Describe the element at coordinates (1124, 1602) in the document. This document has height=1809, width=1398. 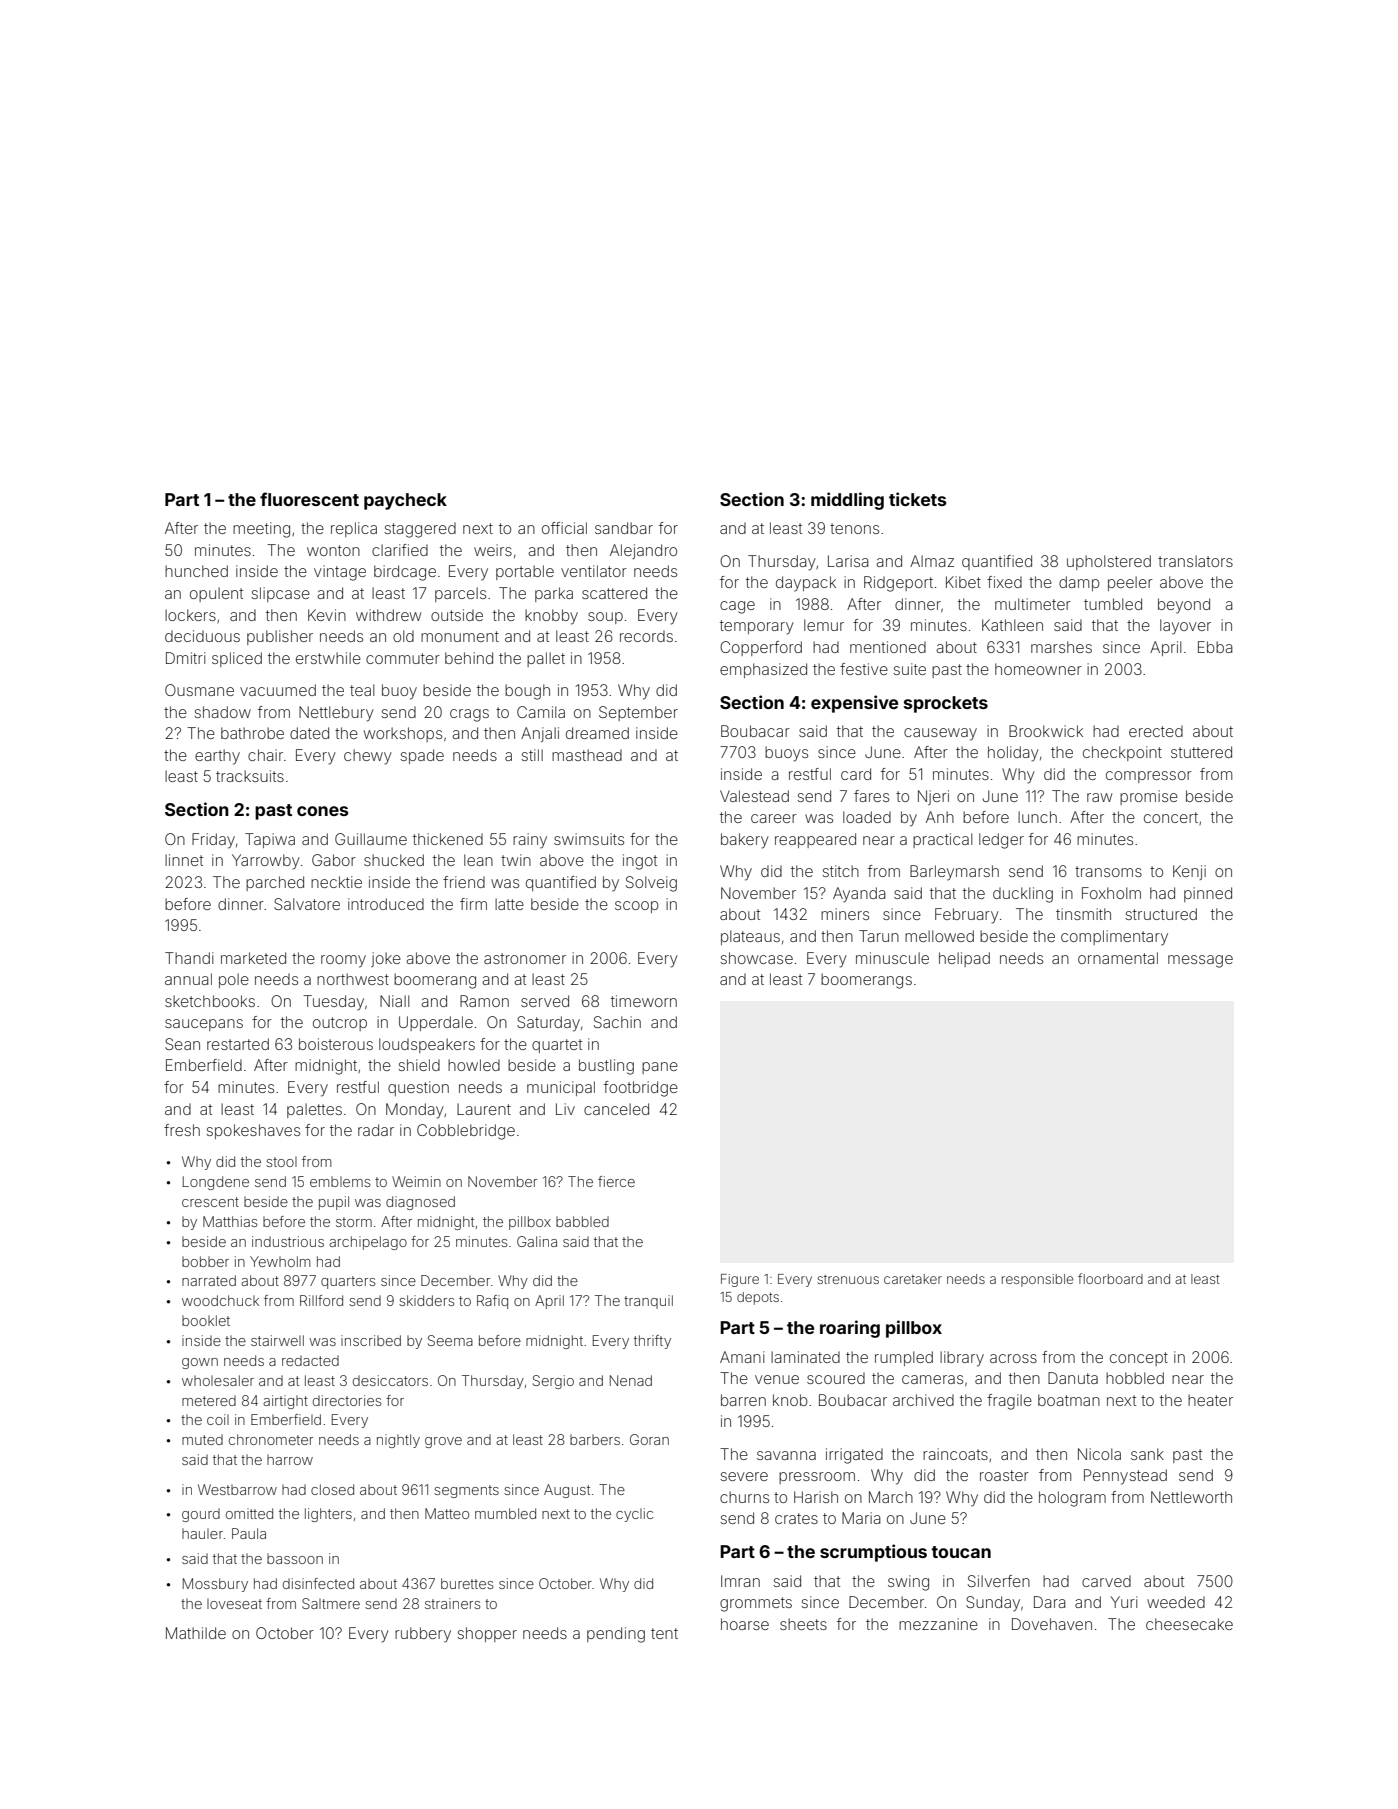
I see `Yuri` at that location.
